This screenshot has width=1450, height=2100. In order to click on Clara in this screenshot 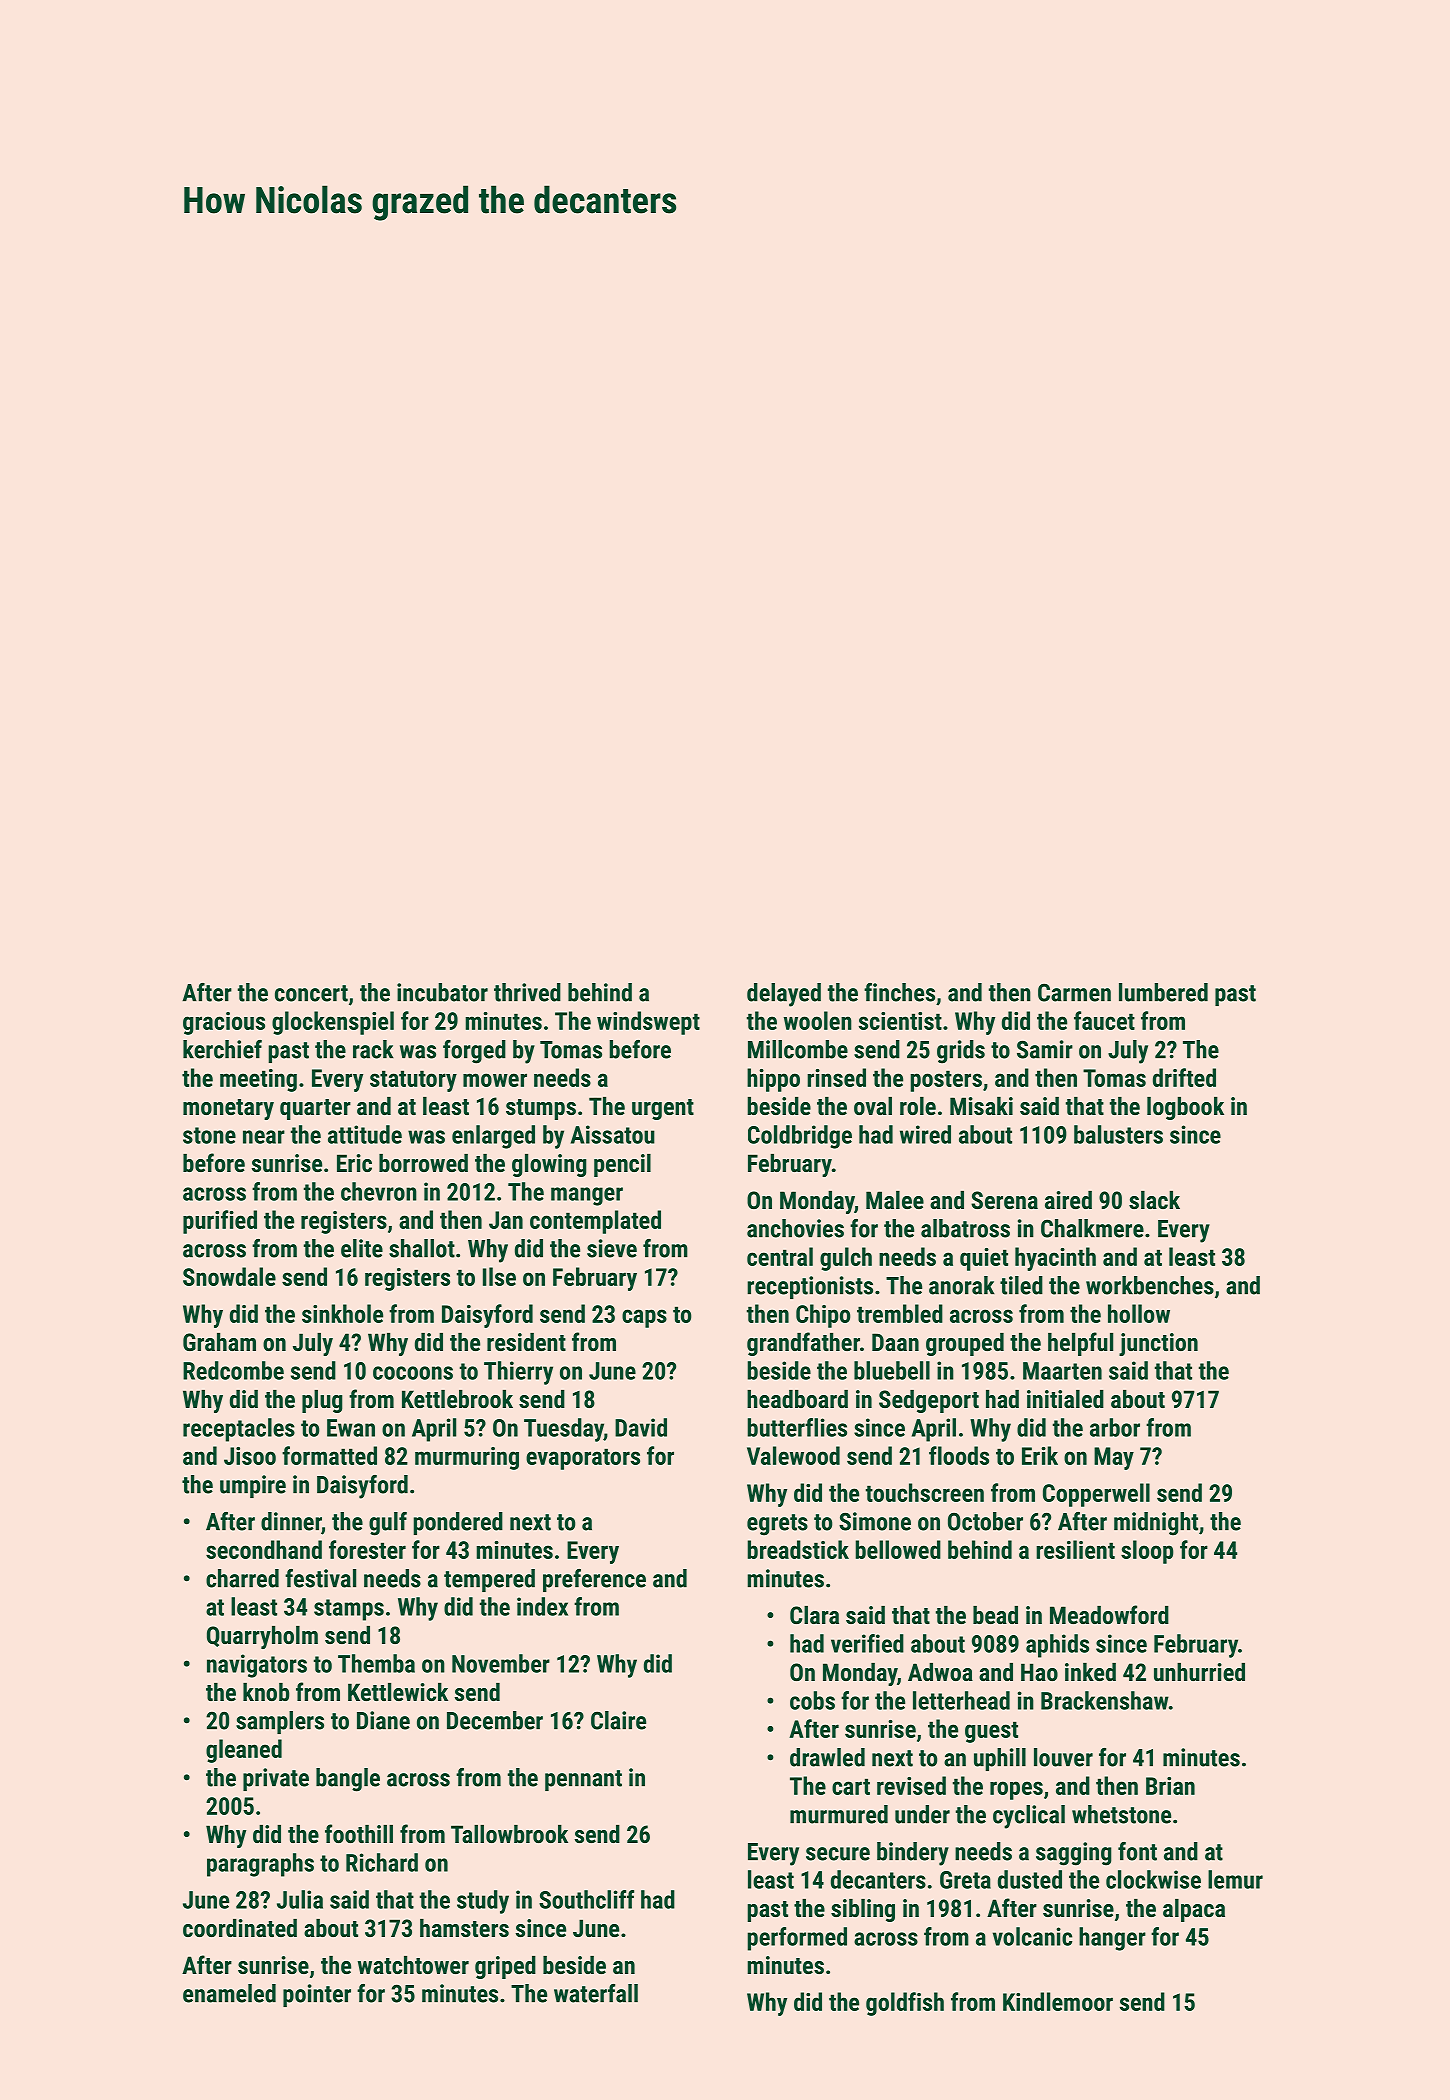, I will do `click(814, 1615)`.
